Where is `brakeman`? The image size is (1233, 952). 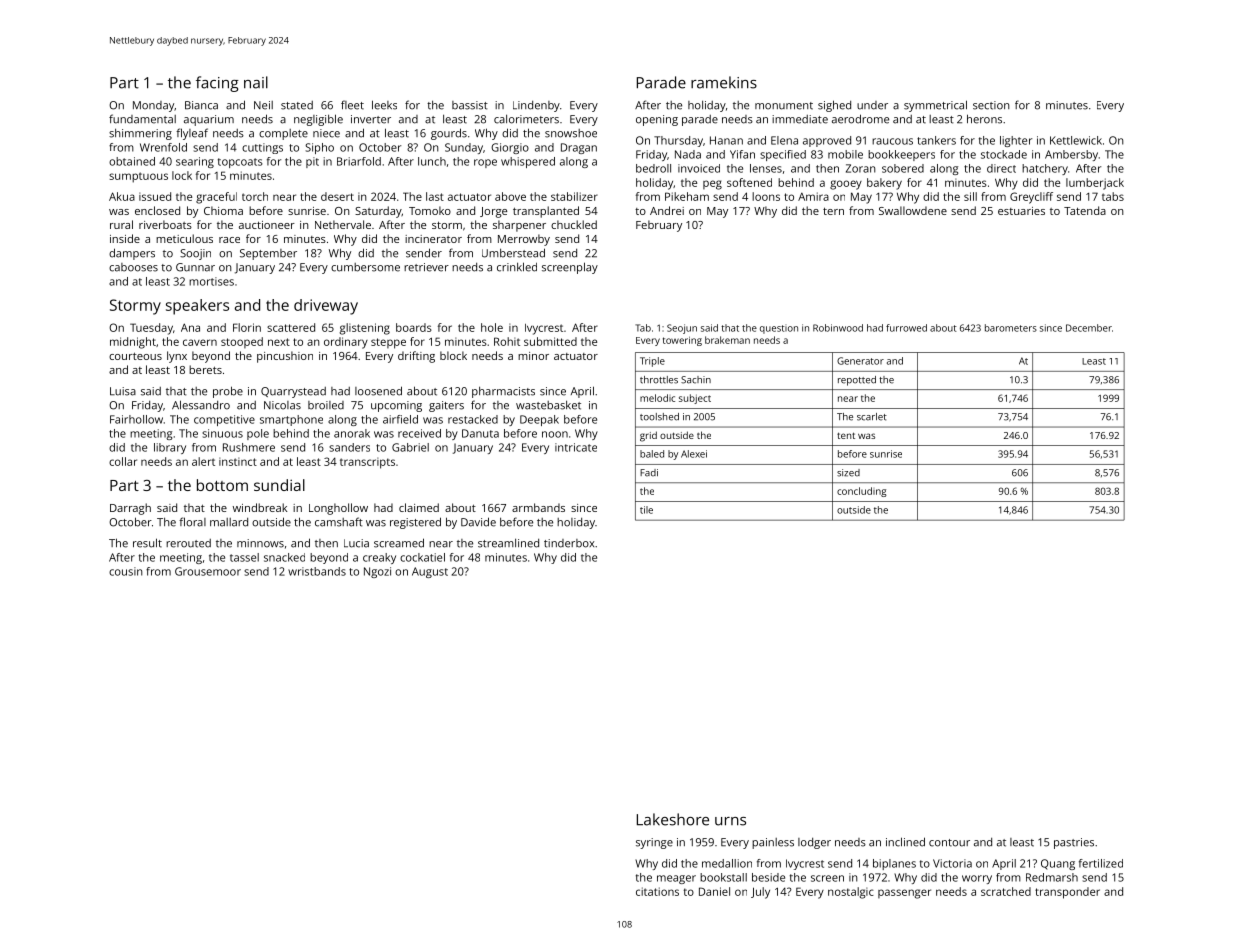
brakeman is located at coordinates (727, 340).
